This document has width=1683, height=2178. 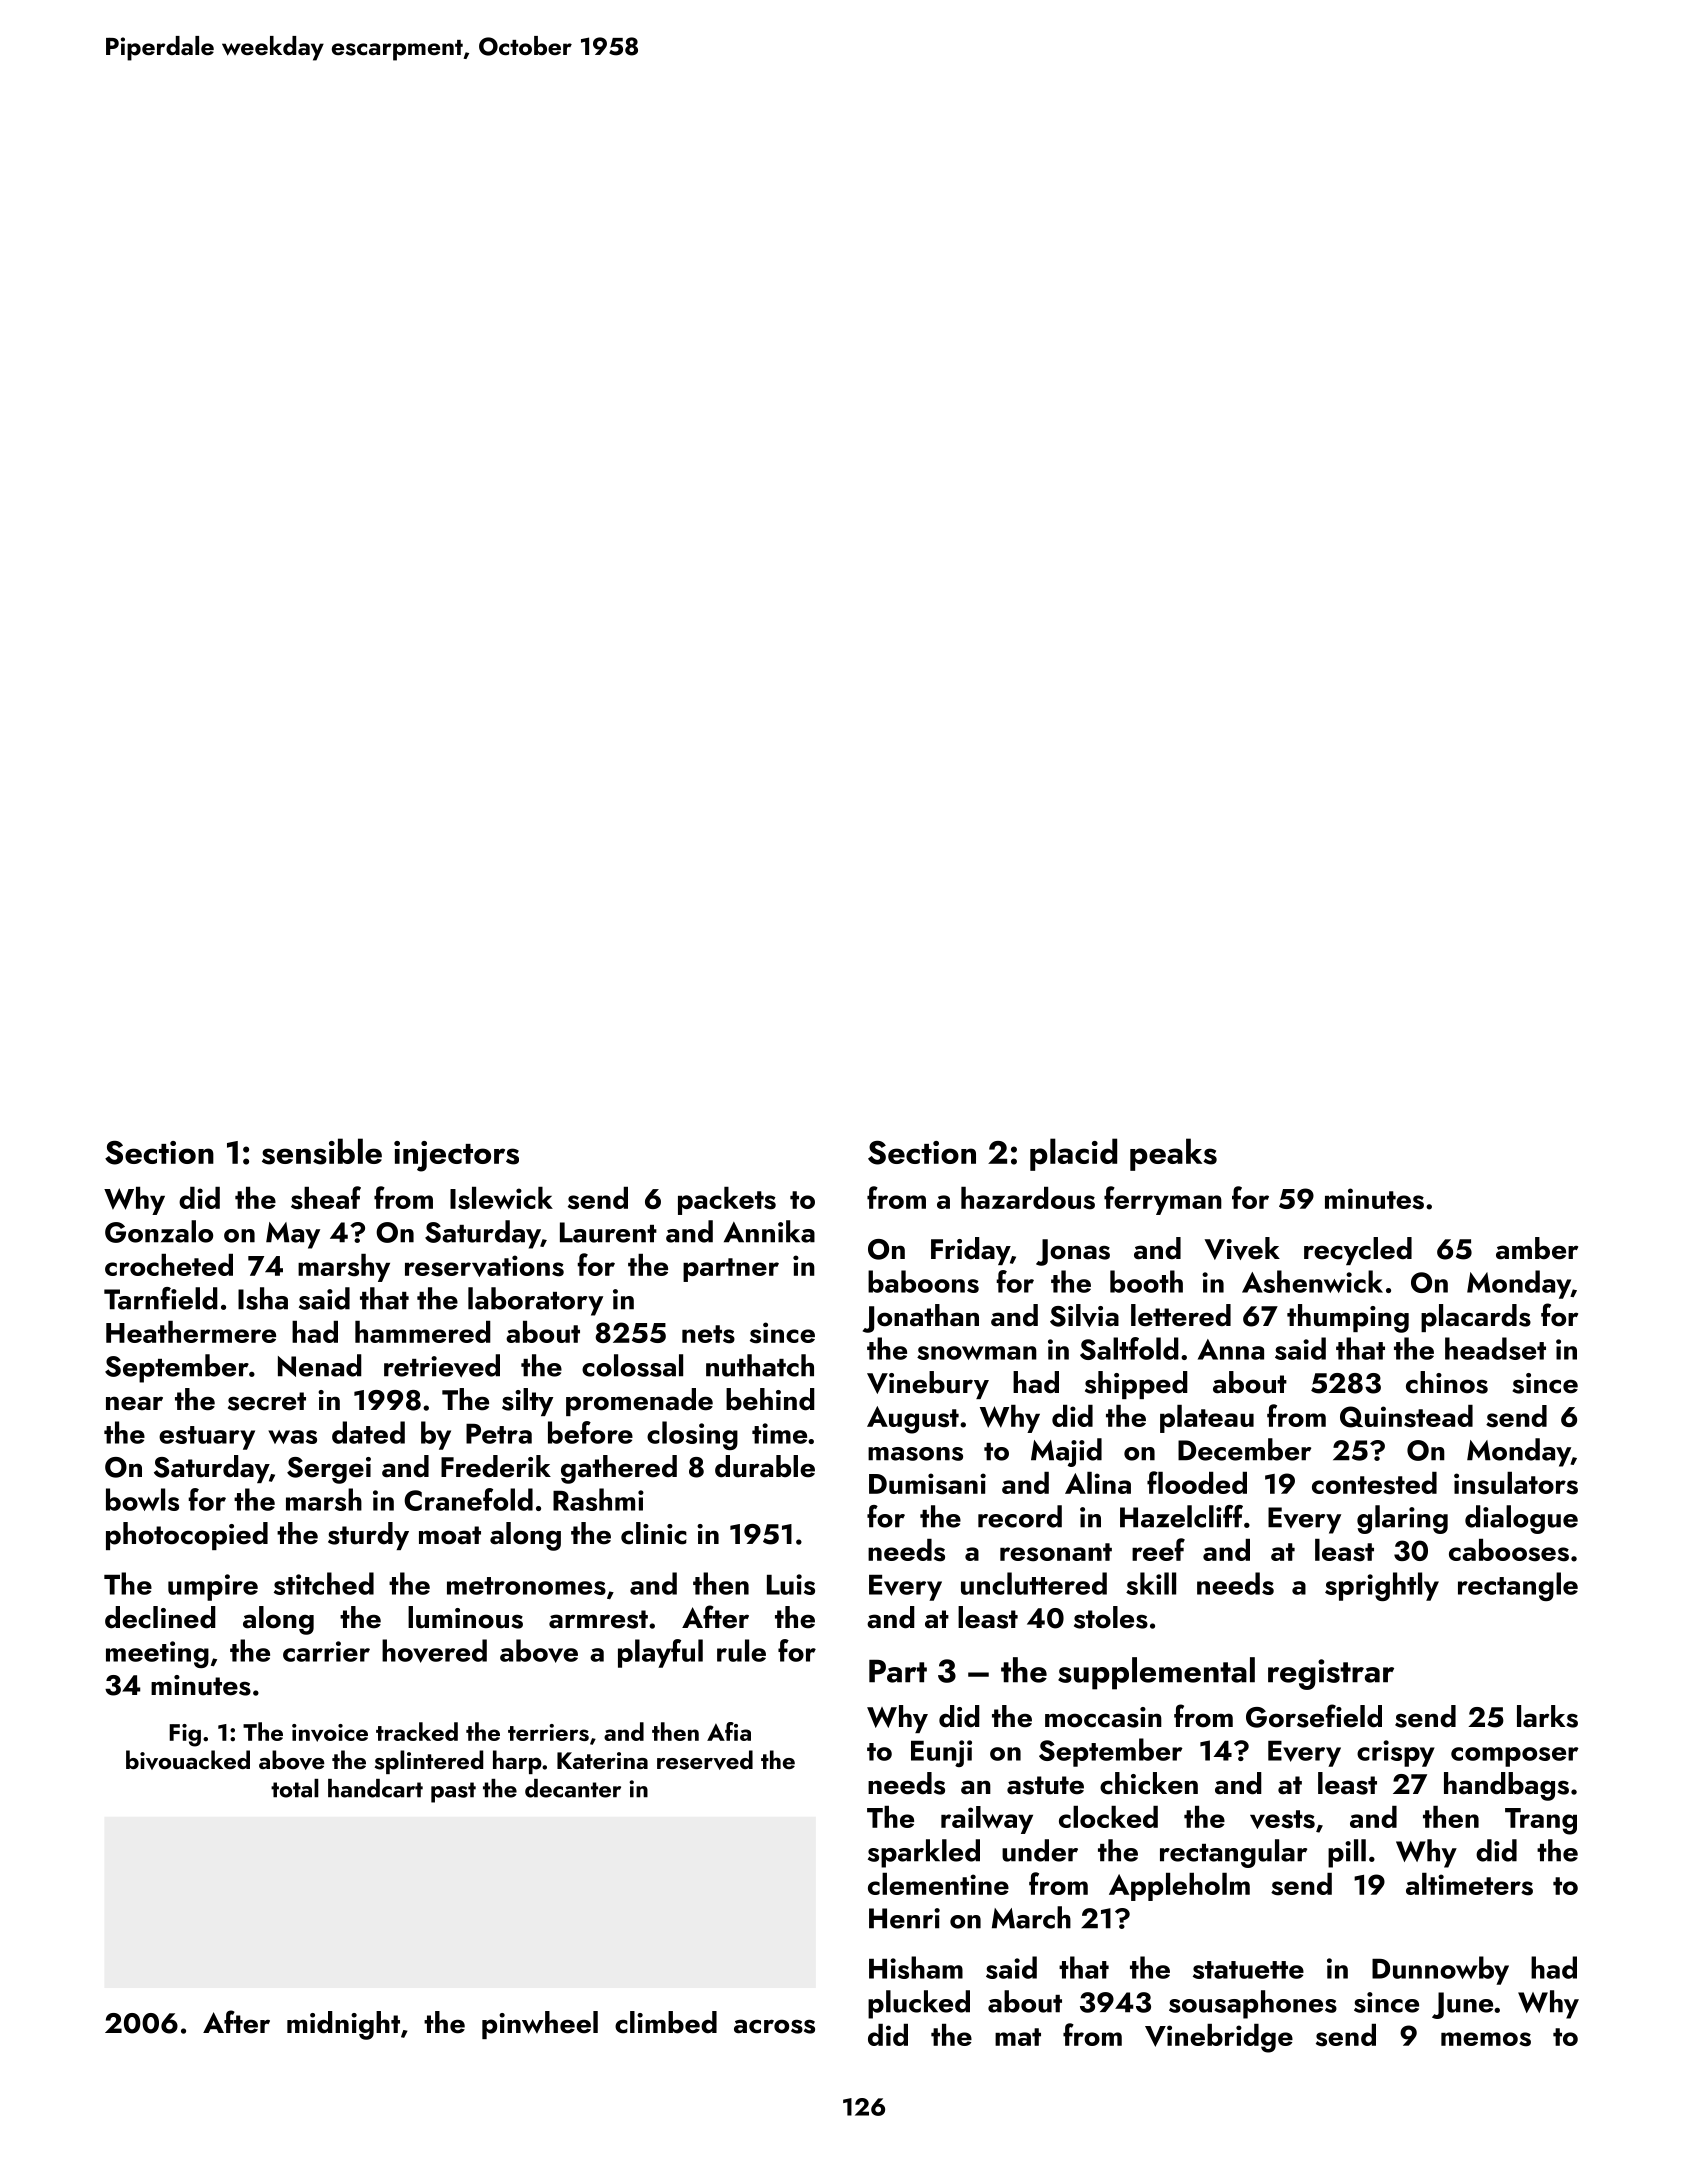 I want to click on sheaf, so click(x=326, y=1198).
